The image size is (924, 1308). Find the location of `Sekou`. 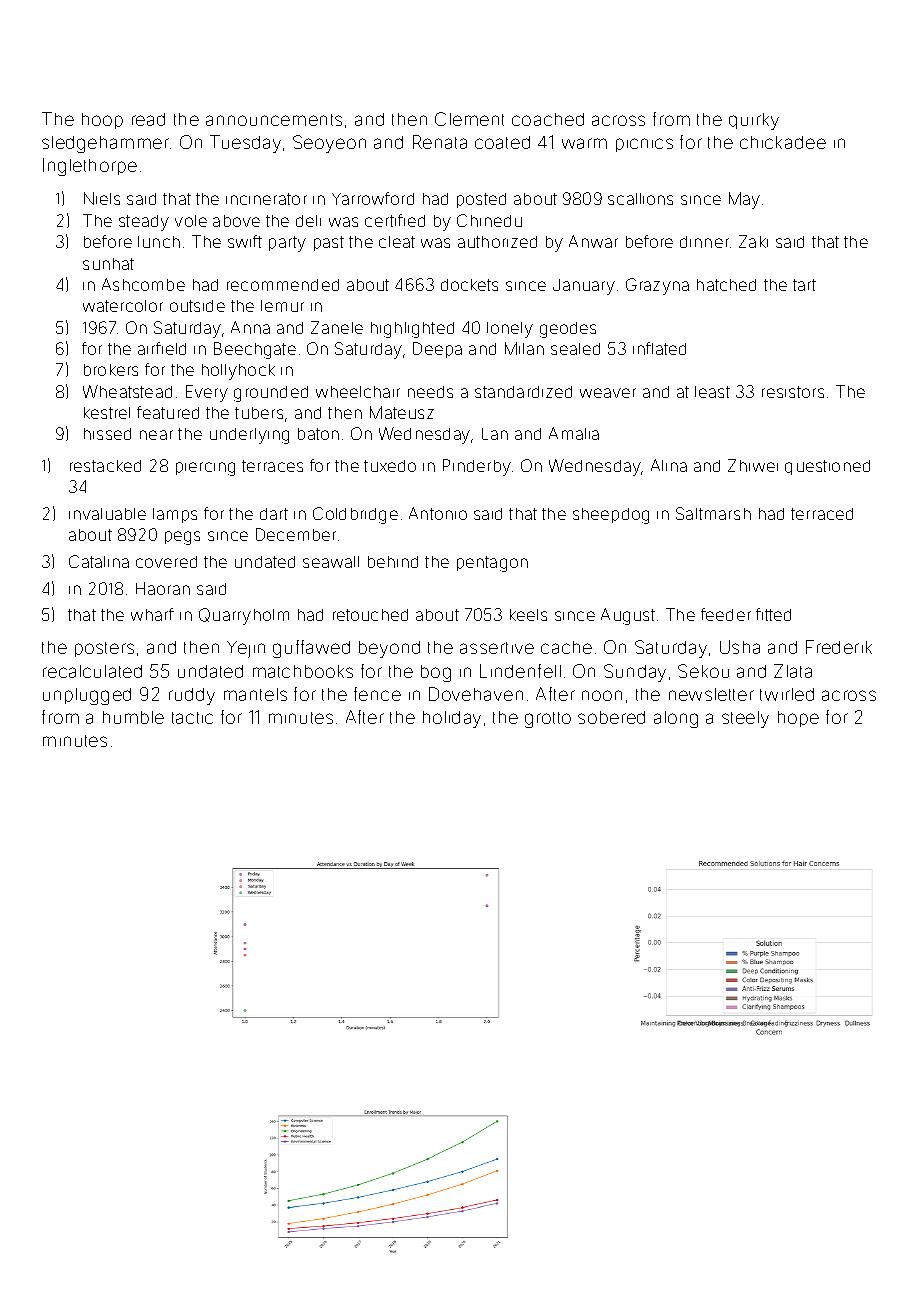

Sekou is located at coordinates (703, 671).
